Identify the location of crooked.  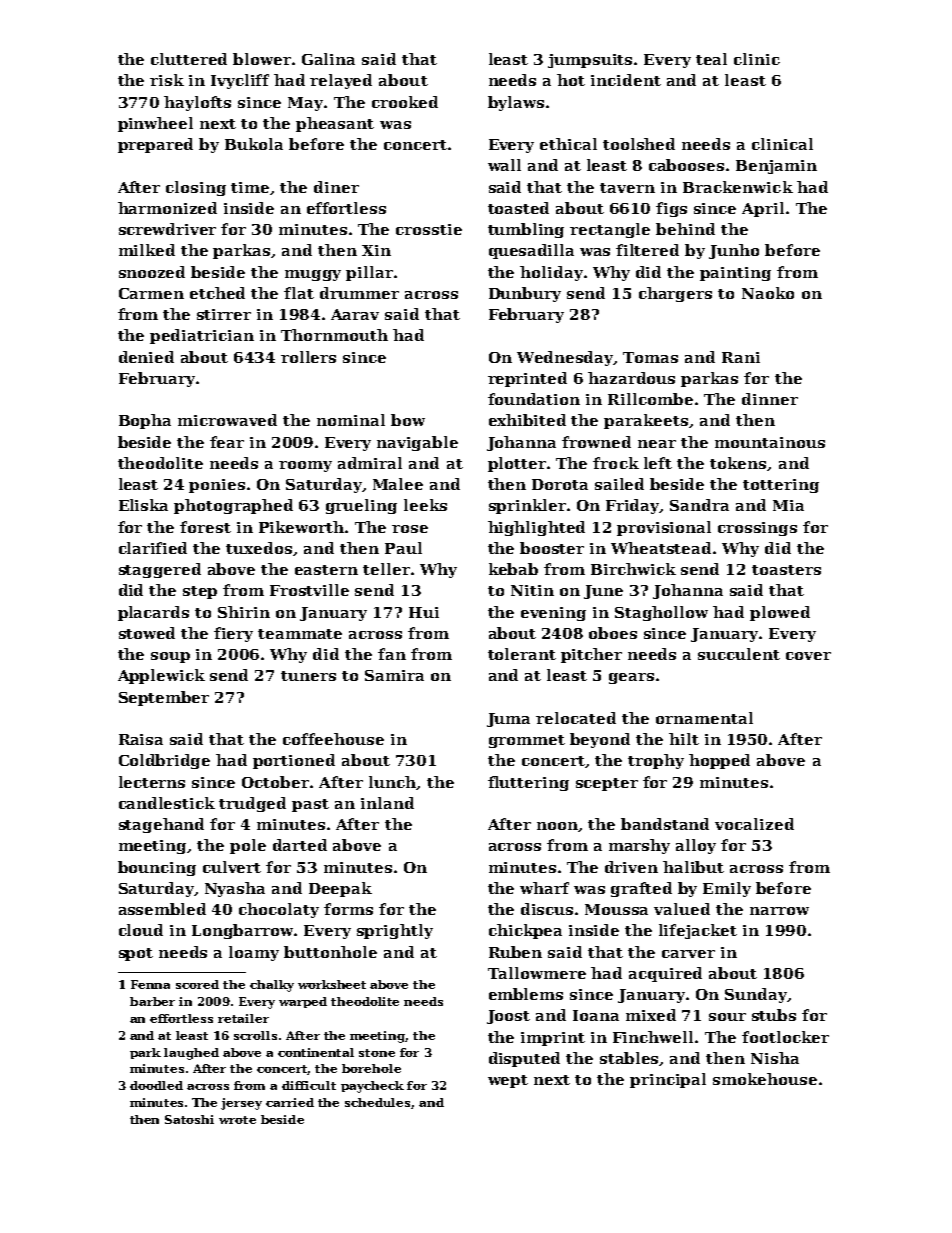
(405, 102).
